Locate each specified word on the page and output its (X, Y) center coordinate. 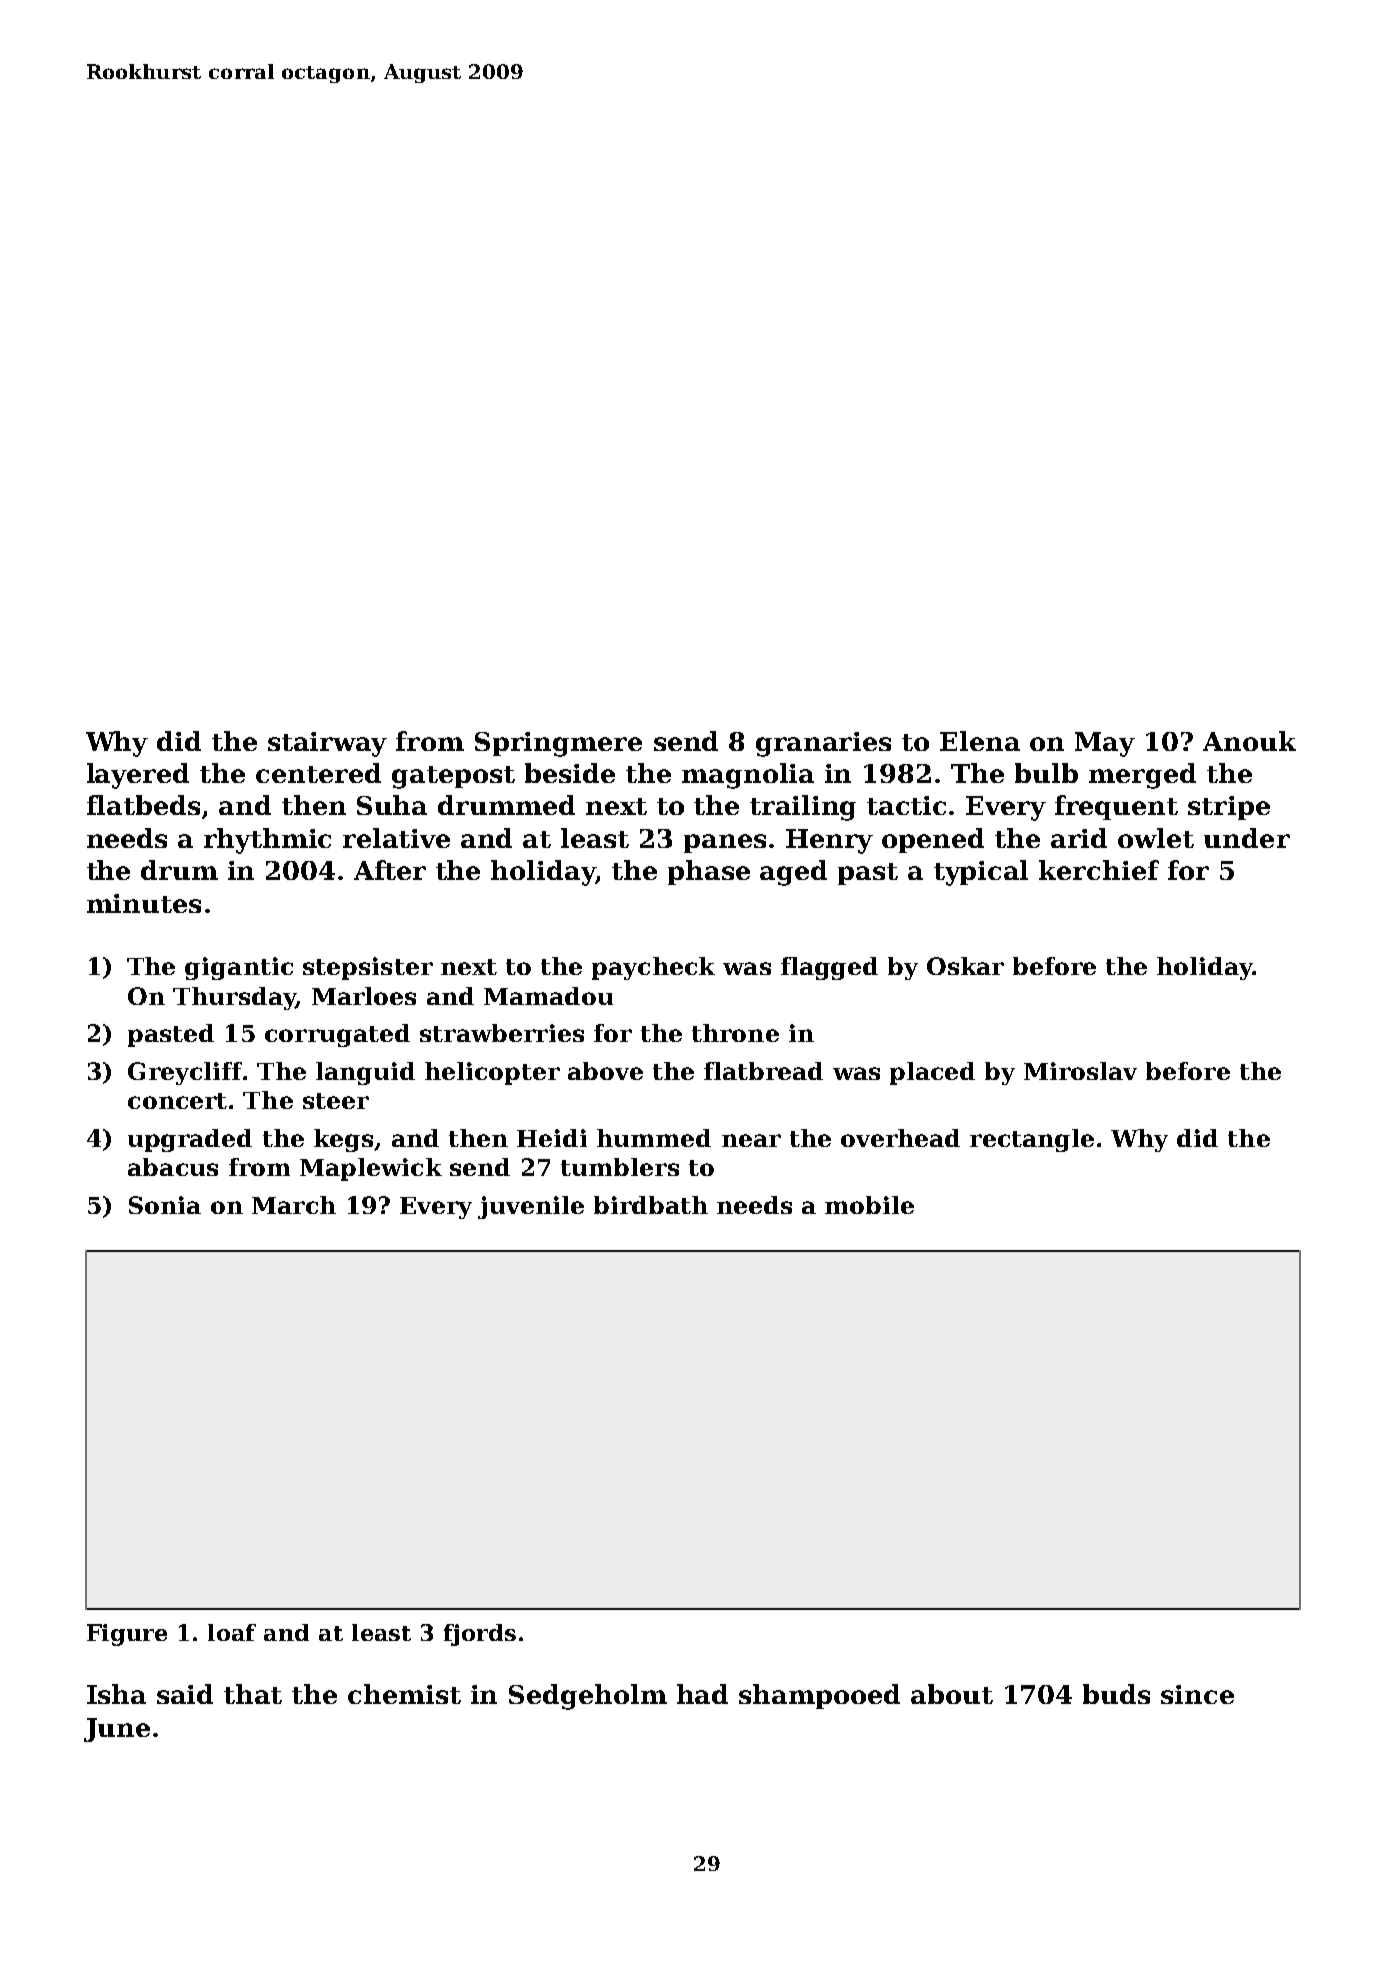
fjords (480, 1635)
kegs (343, 1140)
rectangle (1032, 1140)
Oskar (965, 966)
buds (1116, 1694)
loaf (232, 1632)
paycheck (653, 968)
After (390, 870)
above (605, 1071)
